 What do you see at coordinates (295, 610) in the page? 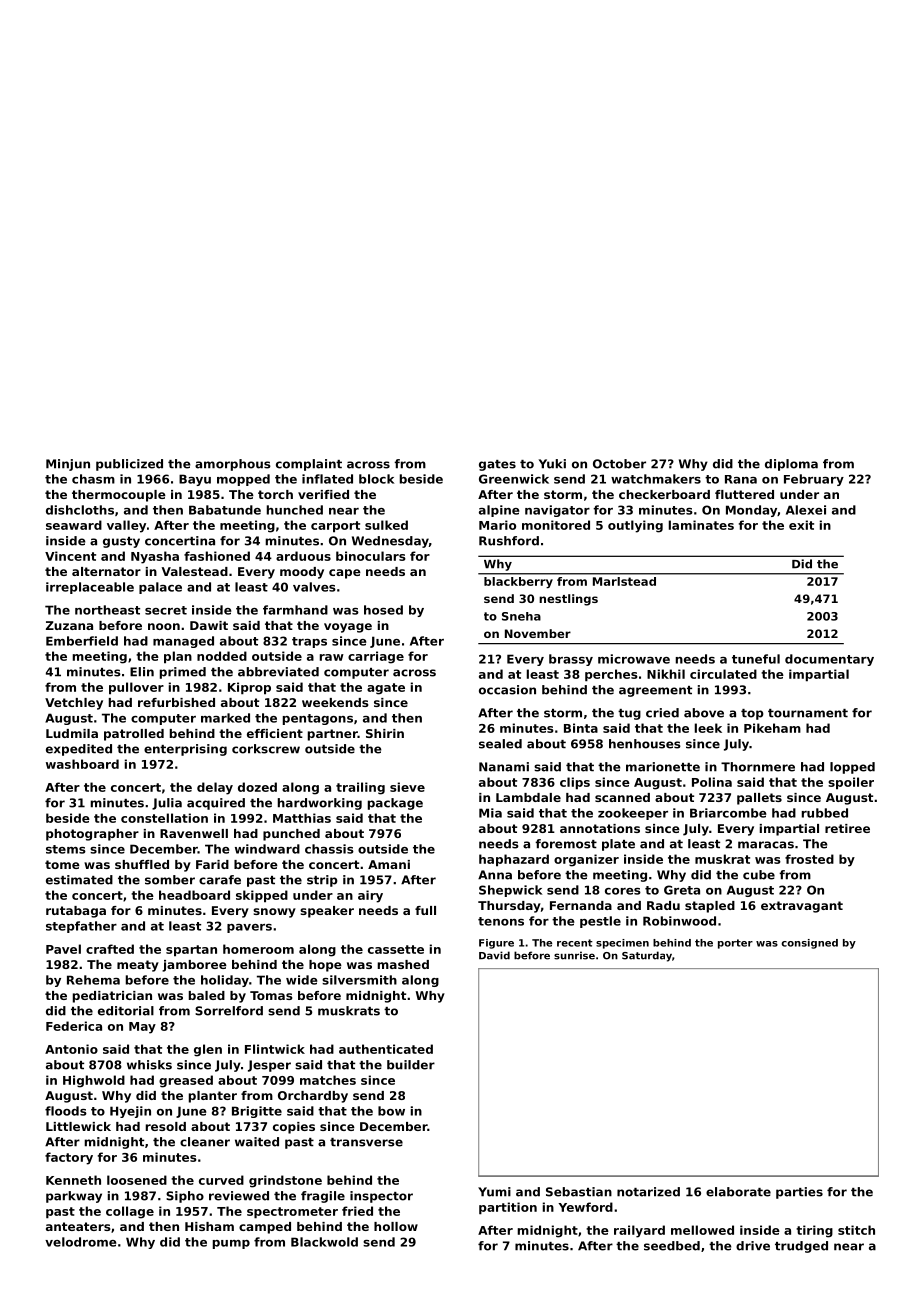
I see `farmhand` at bounding box center [295, 610].
